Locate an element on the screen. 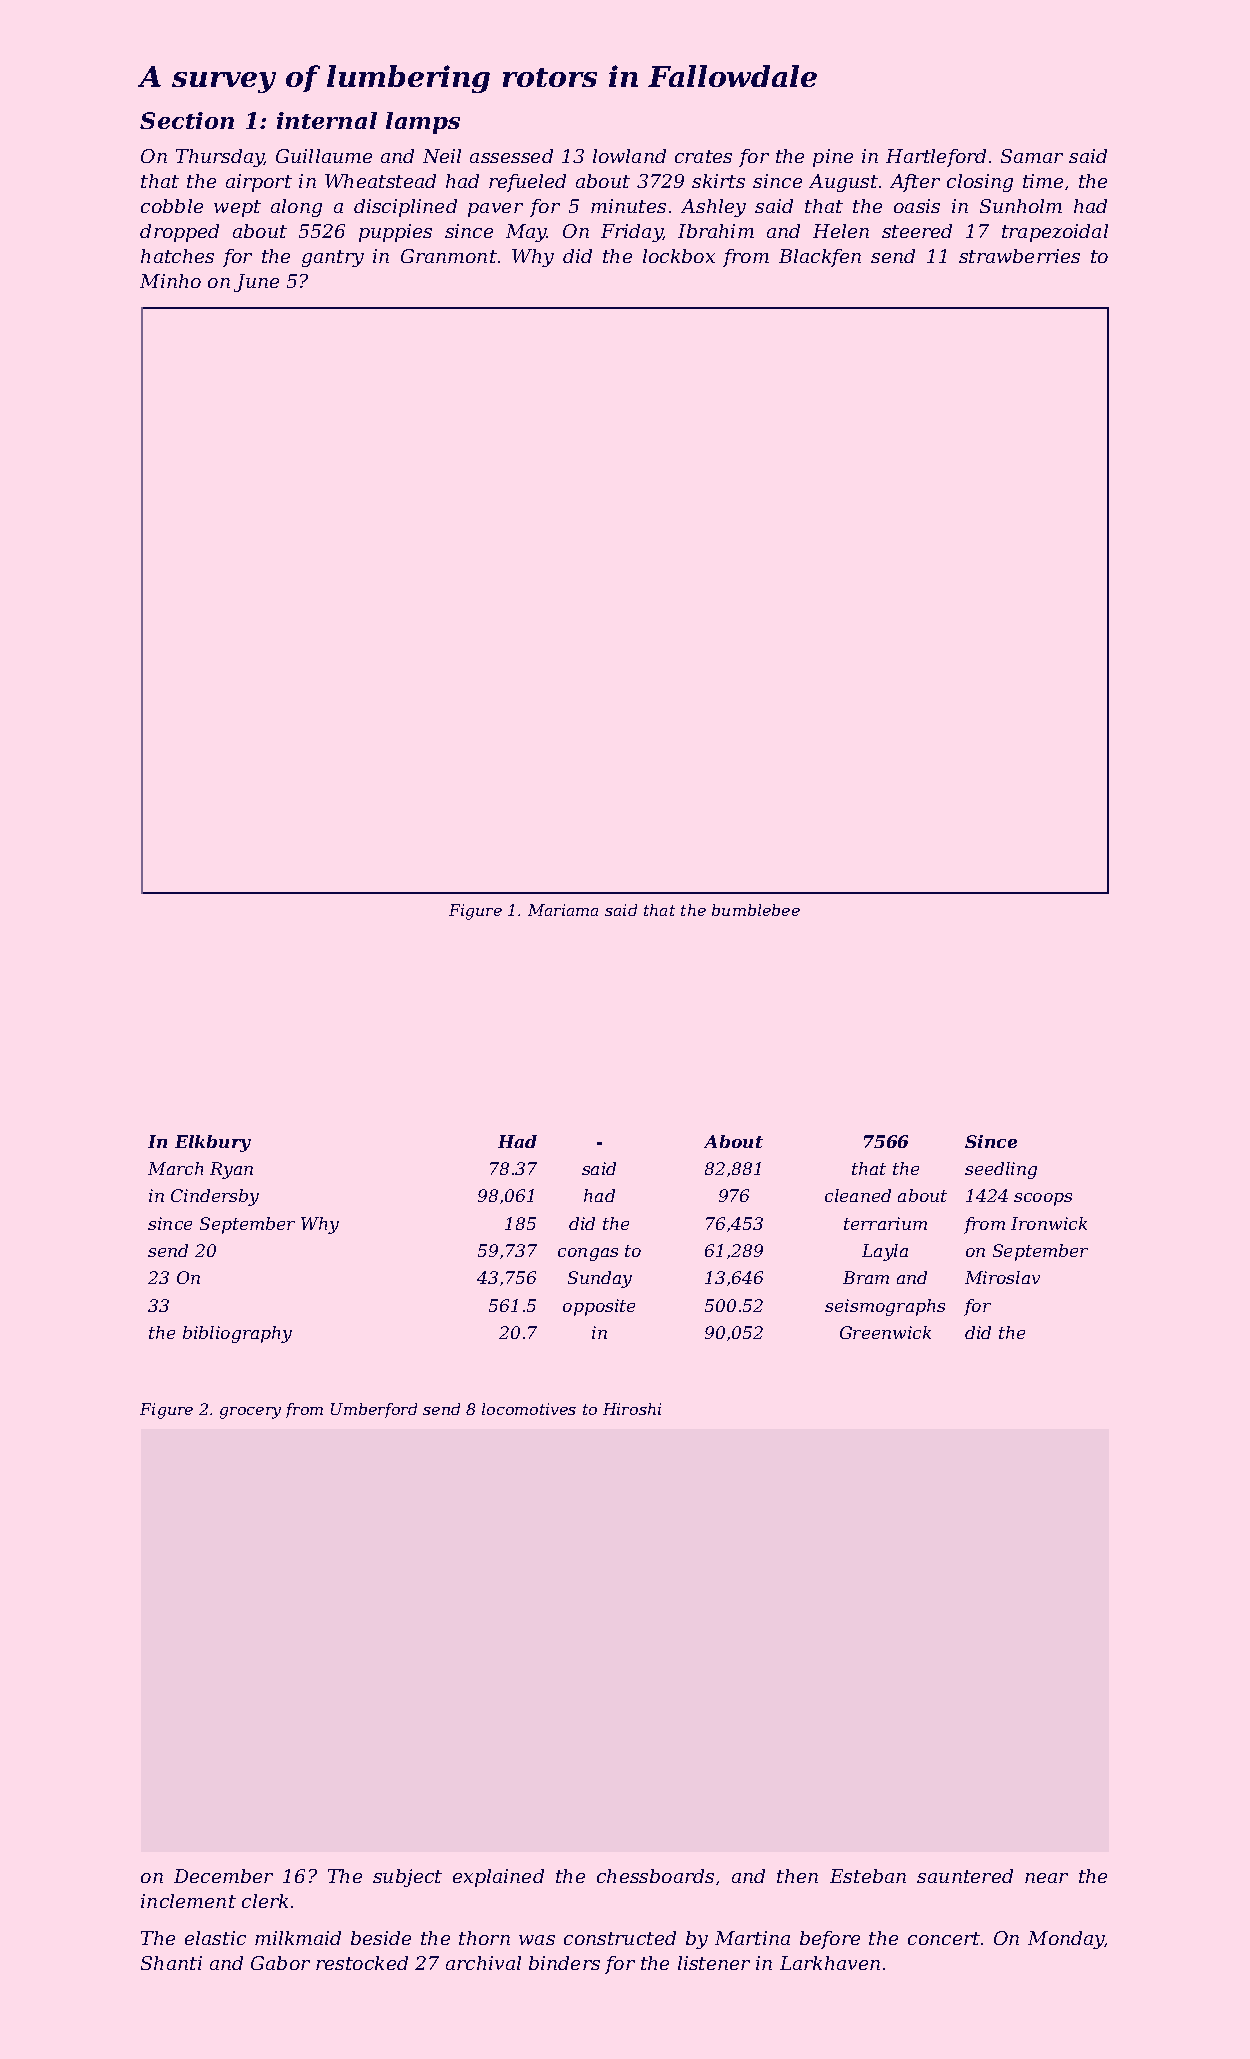  archival is located at coordinates (483, 1963).
